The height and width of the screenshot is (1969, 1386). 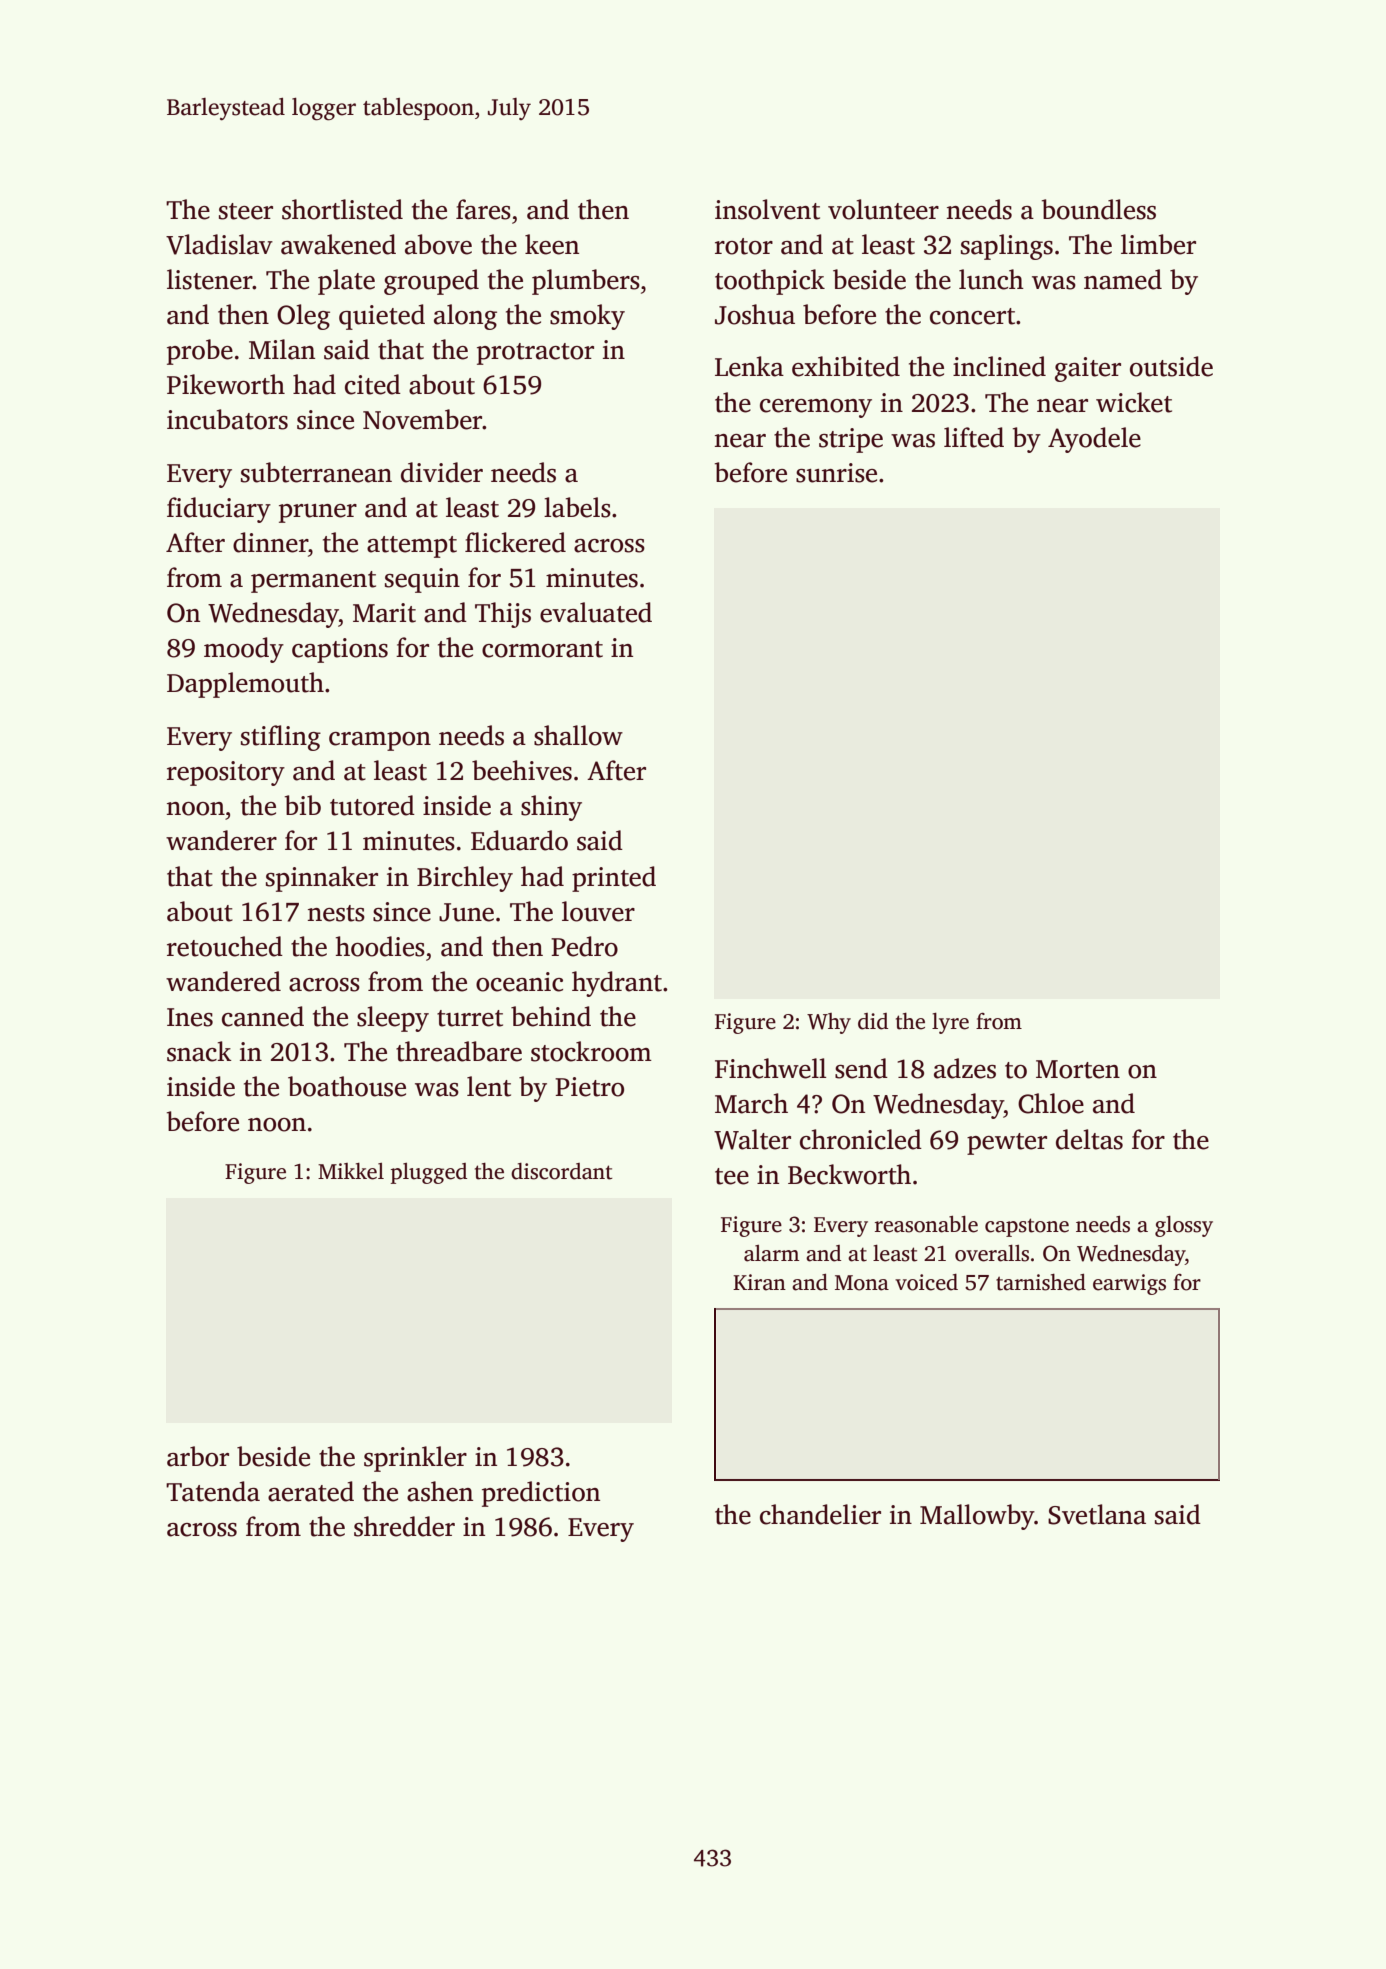 What do you see at coordinates (829, 1023) in the screenshot?
I see `Why` at bounding box center [829, 1023].
